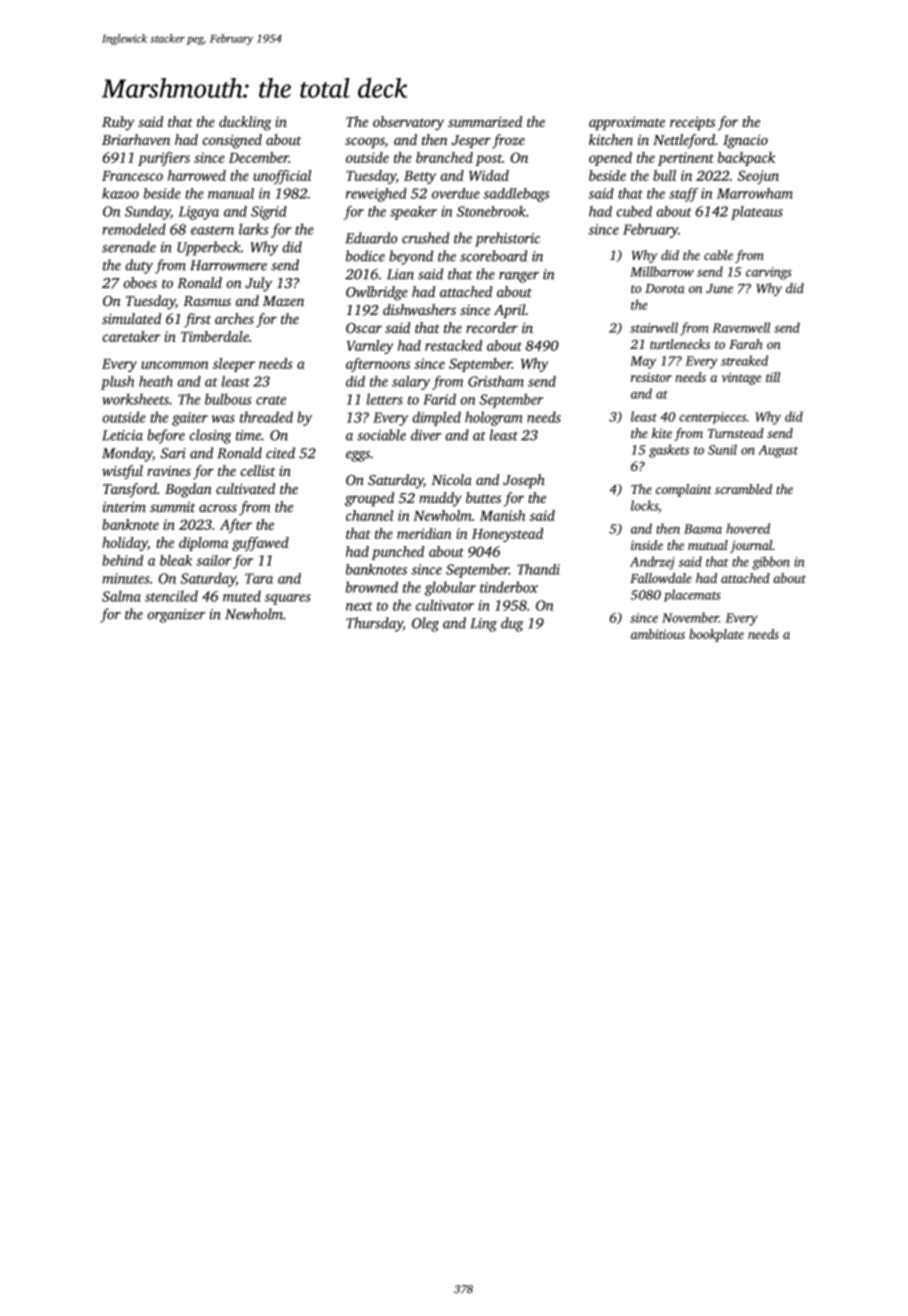 The height and width of the page is (1316, 908). Describe the element at coordinates (769, 273) in the page. I see `carvings` at that location.
